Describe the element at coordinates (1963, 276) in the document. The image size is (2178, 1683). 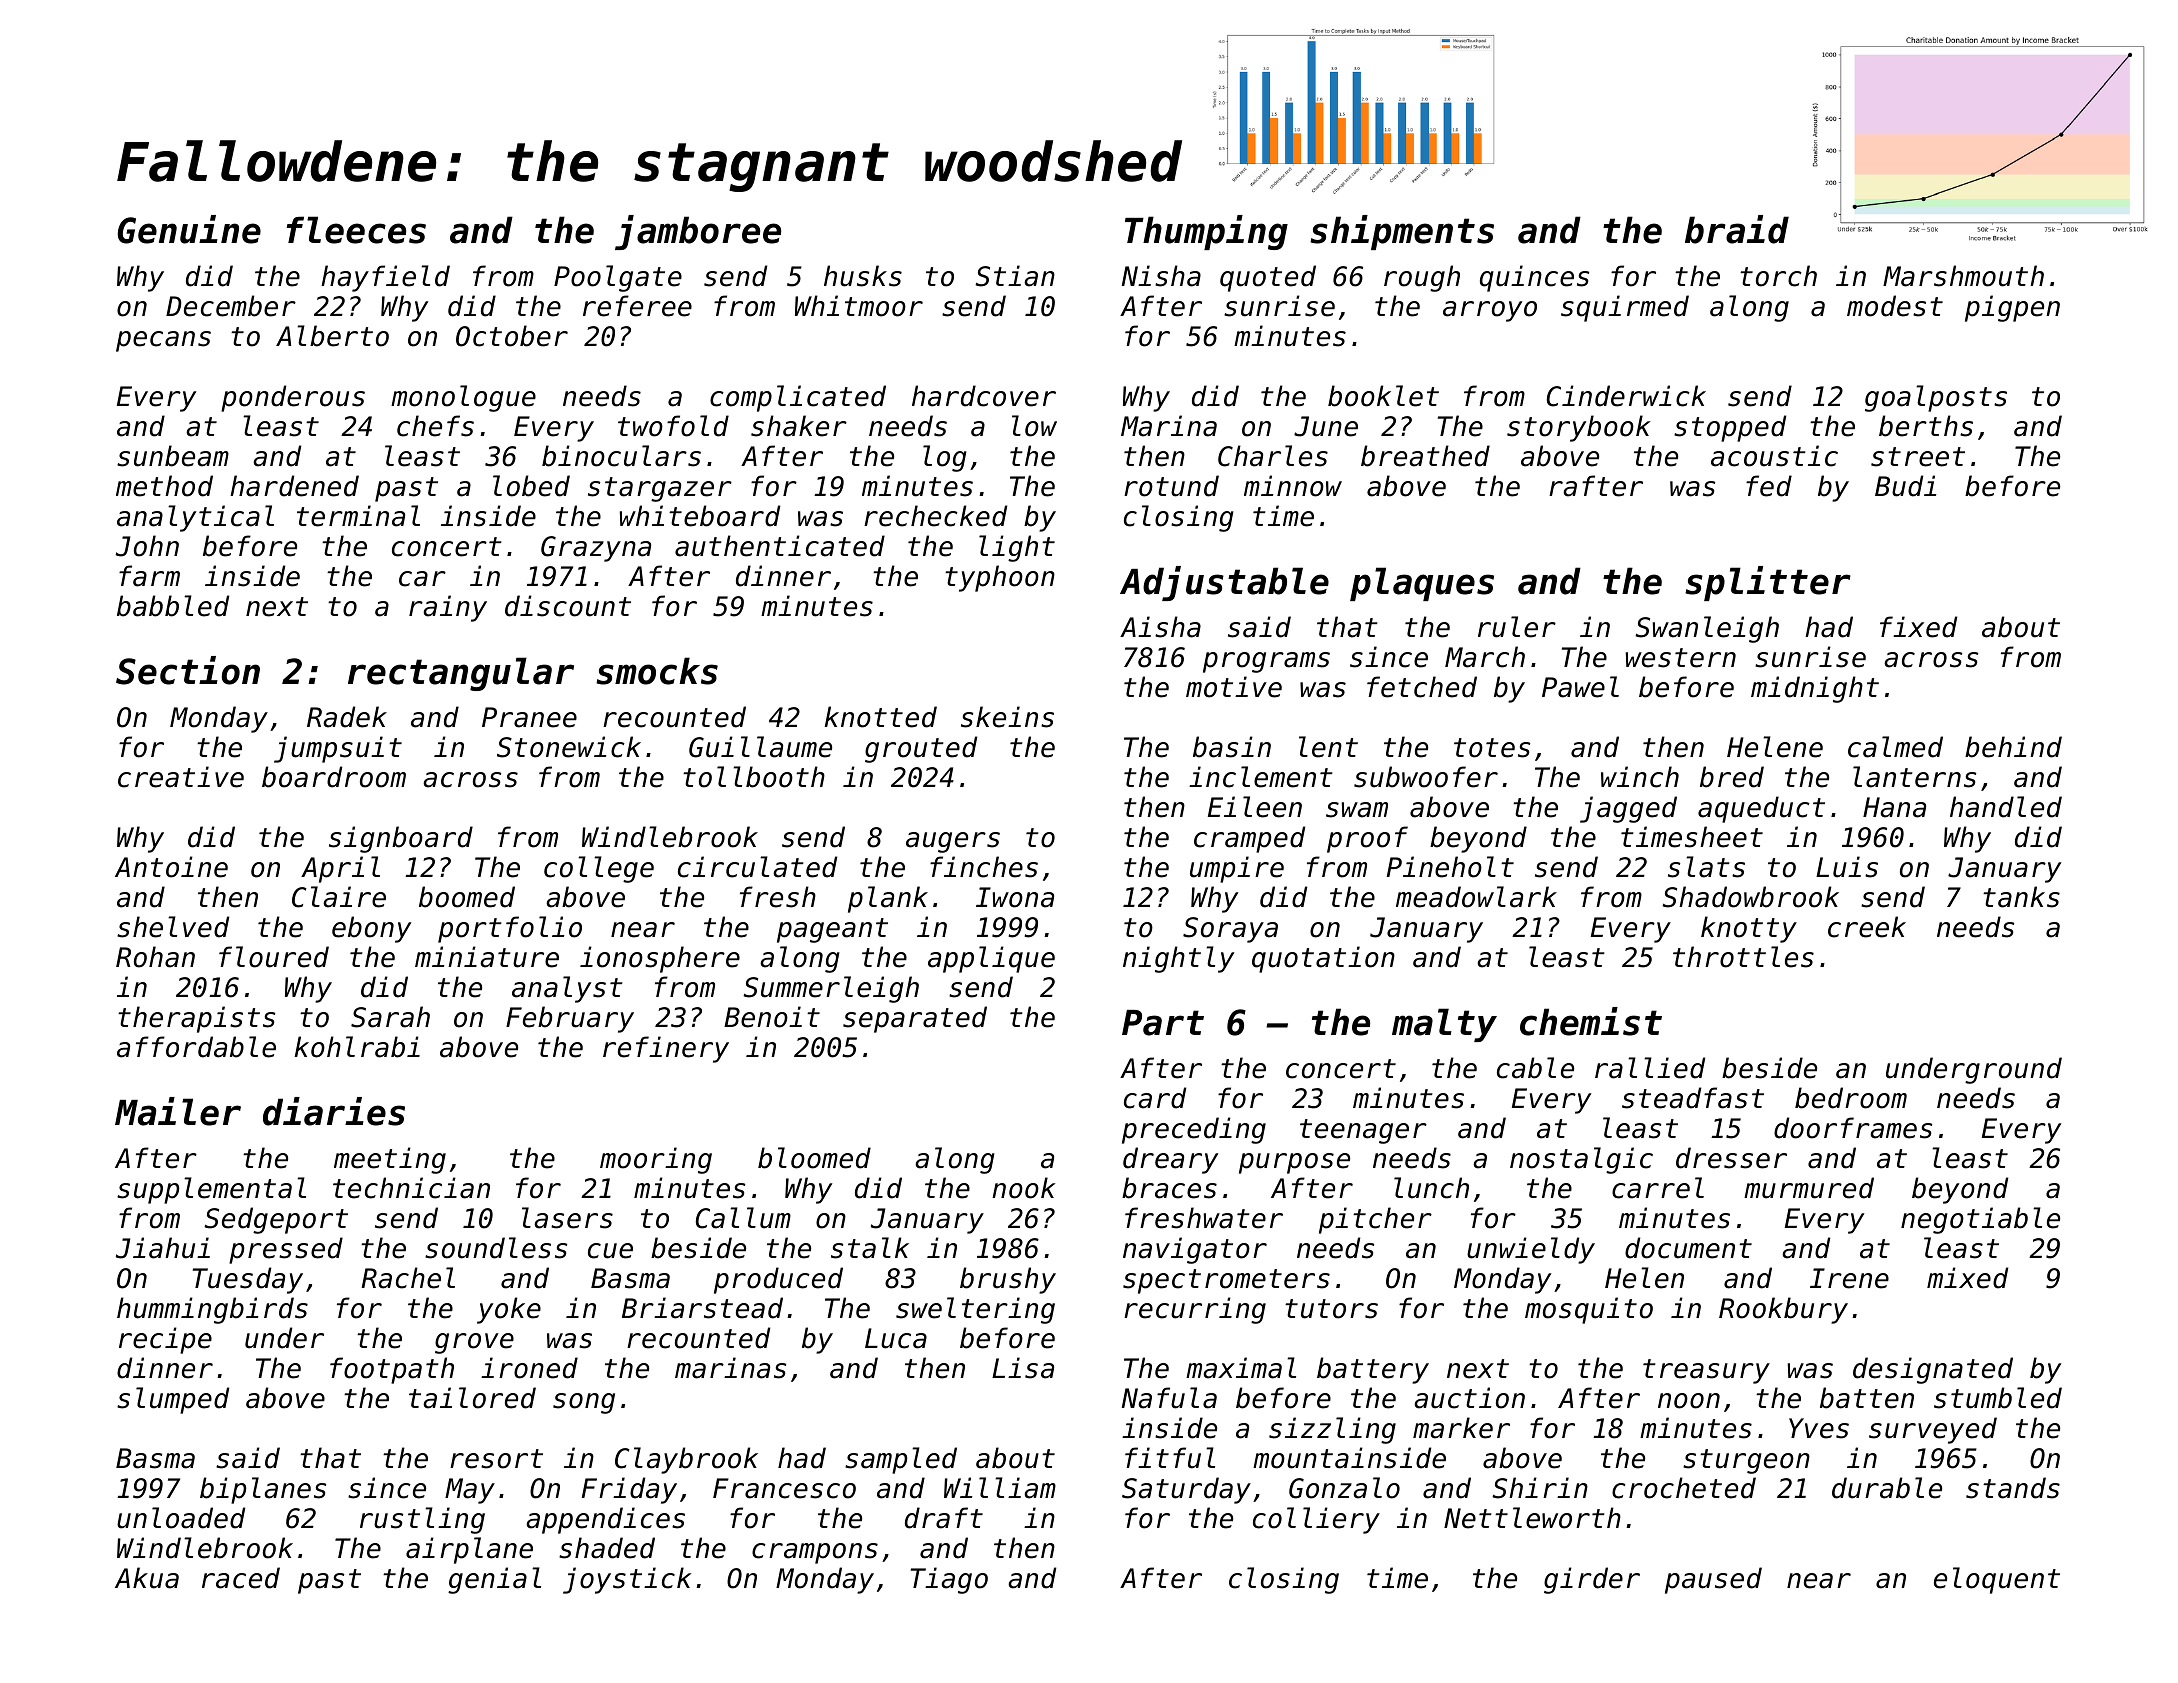
I see `Marshmouth` at that location.
